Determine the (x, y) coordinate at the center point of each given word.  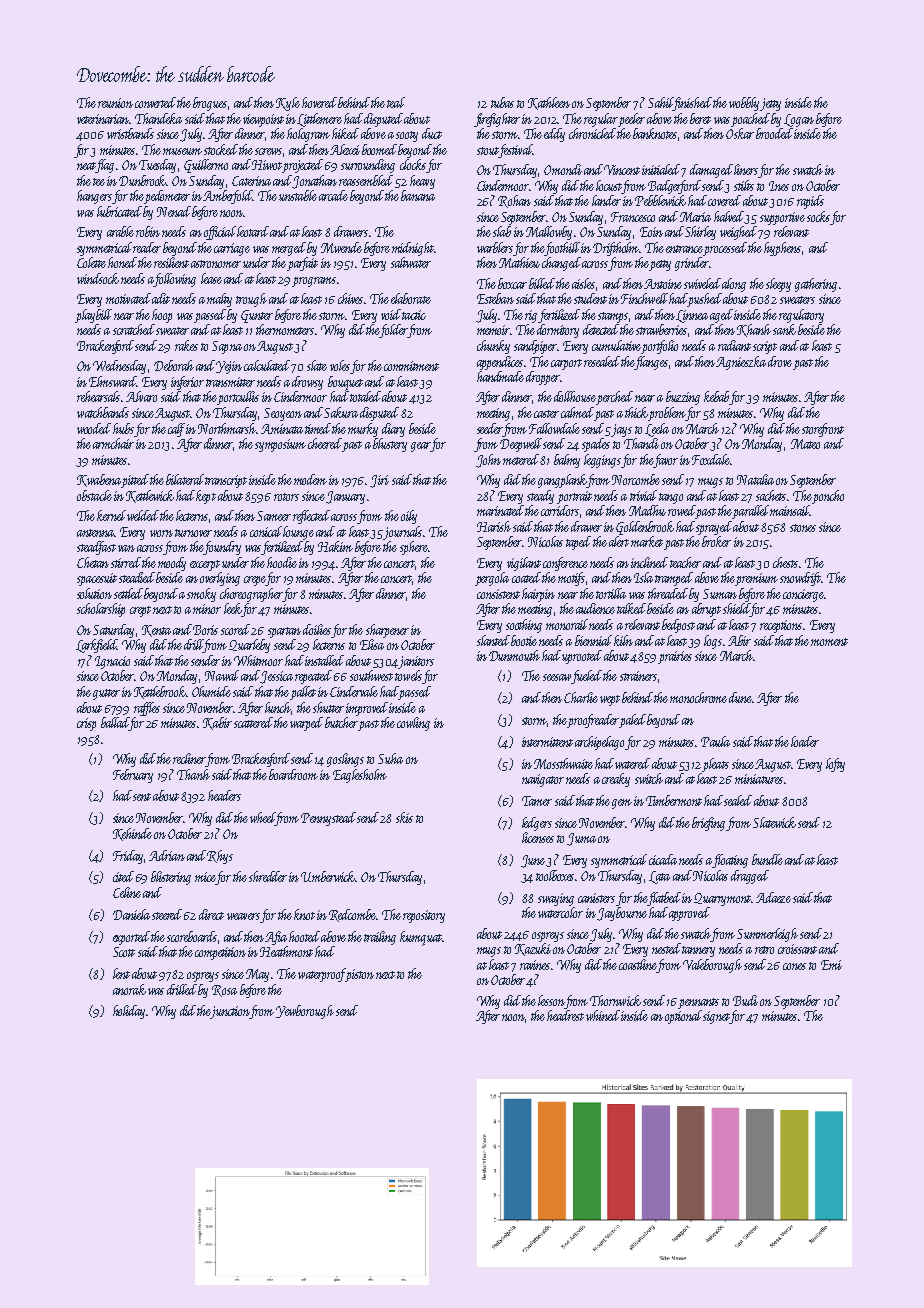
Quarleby (249, 646)
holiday (129, 1012)
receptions (781, 626)
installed (324, 660)
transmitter (230, 382)
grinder (692, 264)
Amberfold (228, 197)
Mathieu (519, 262)
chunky (493, 347)
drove (780, 361)
